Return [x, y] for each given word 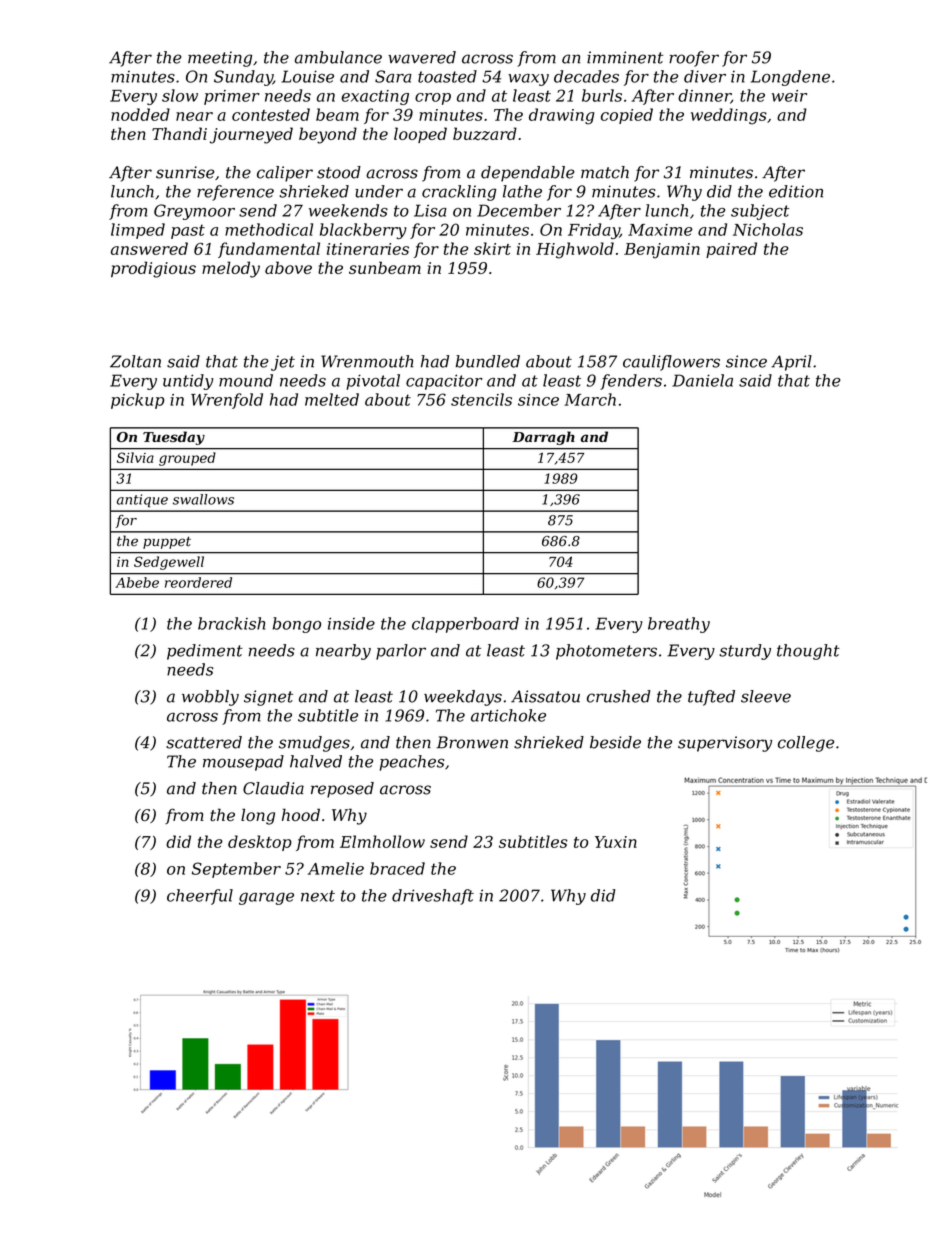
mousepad [243, 763]
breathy [679, 625]
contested [271, 114]
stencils [481, 399]
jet [283, 363]
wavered [422, 57]
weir [789, 96]
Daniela [702, 380]
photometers [606, 652]
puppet [167, 542]
